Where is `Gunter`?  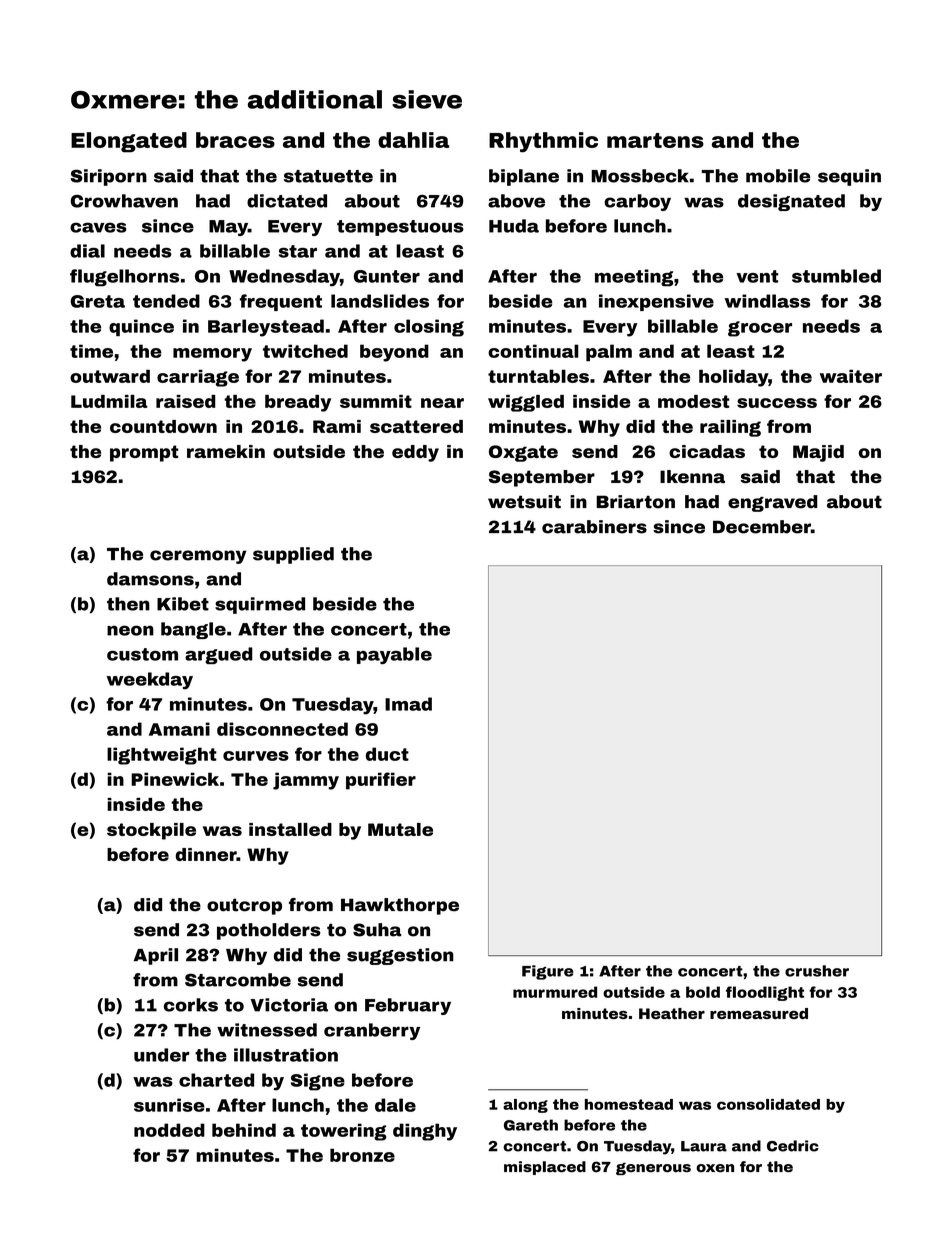
Gunter is located at coordinates (387, 276).
